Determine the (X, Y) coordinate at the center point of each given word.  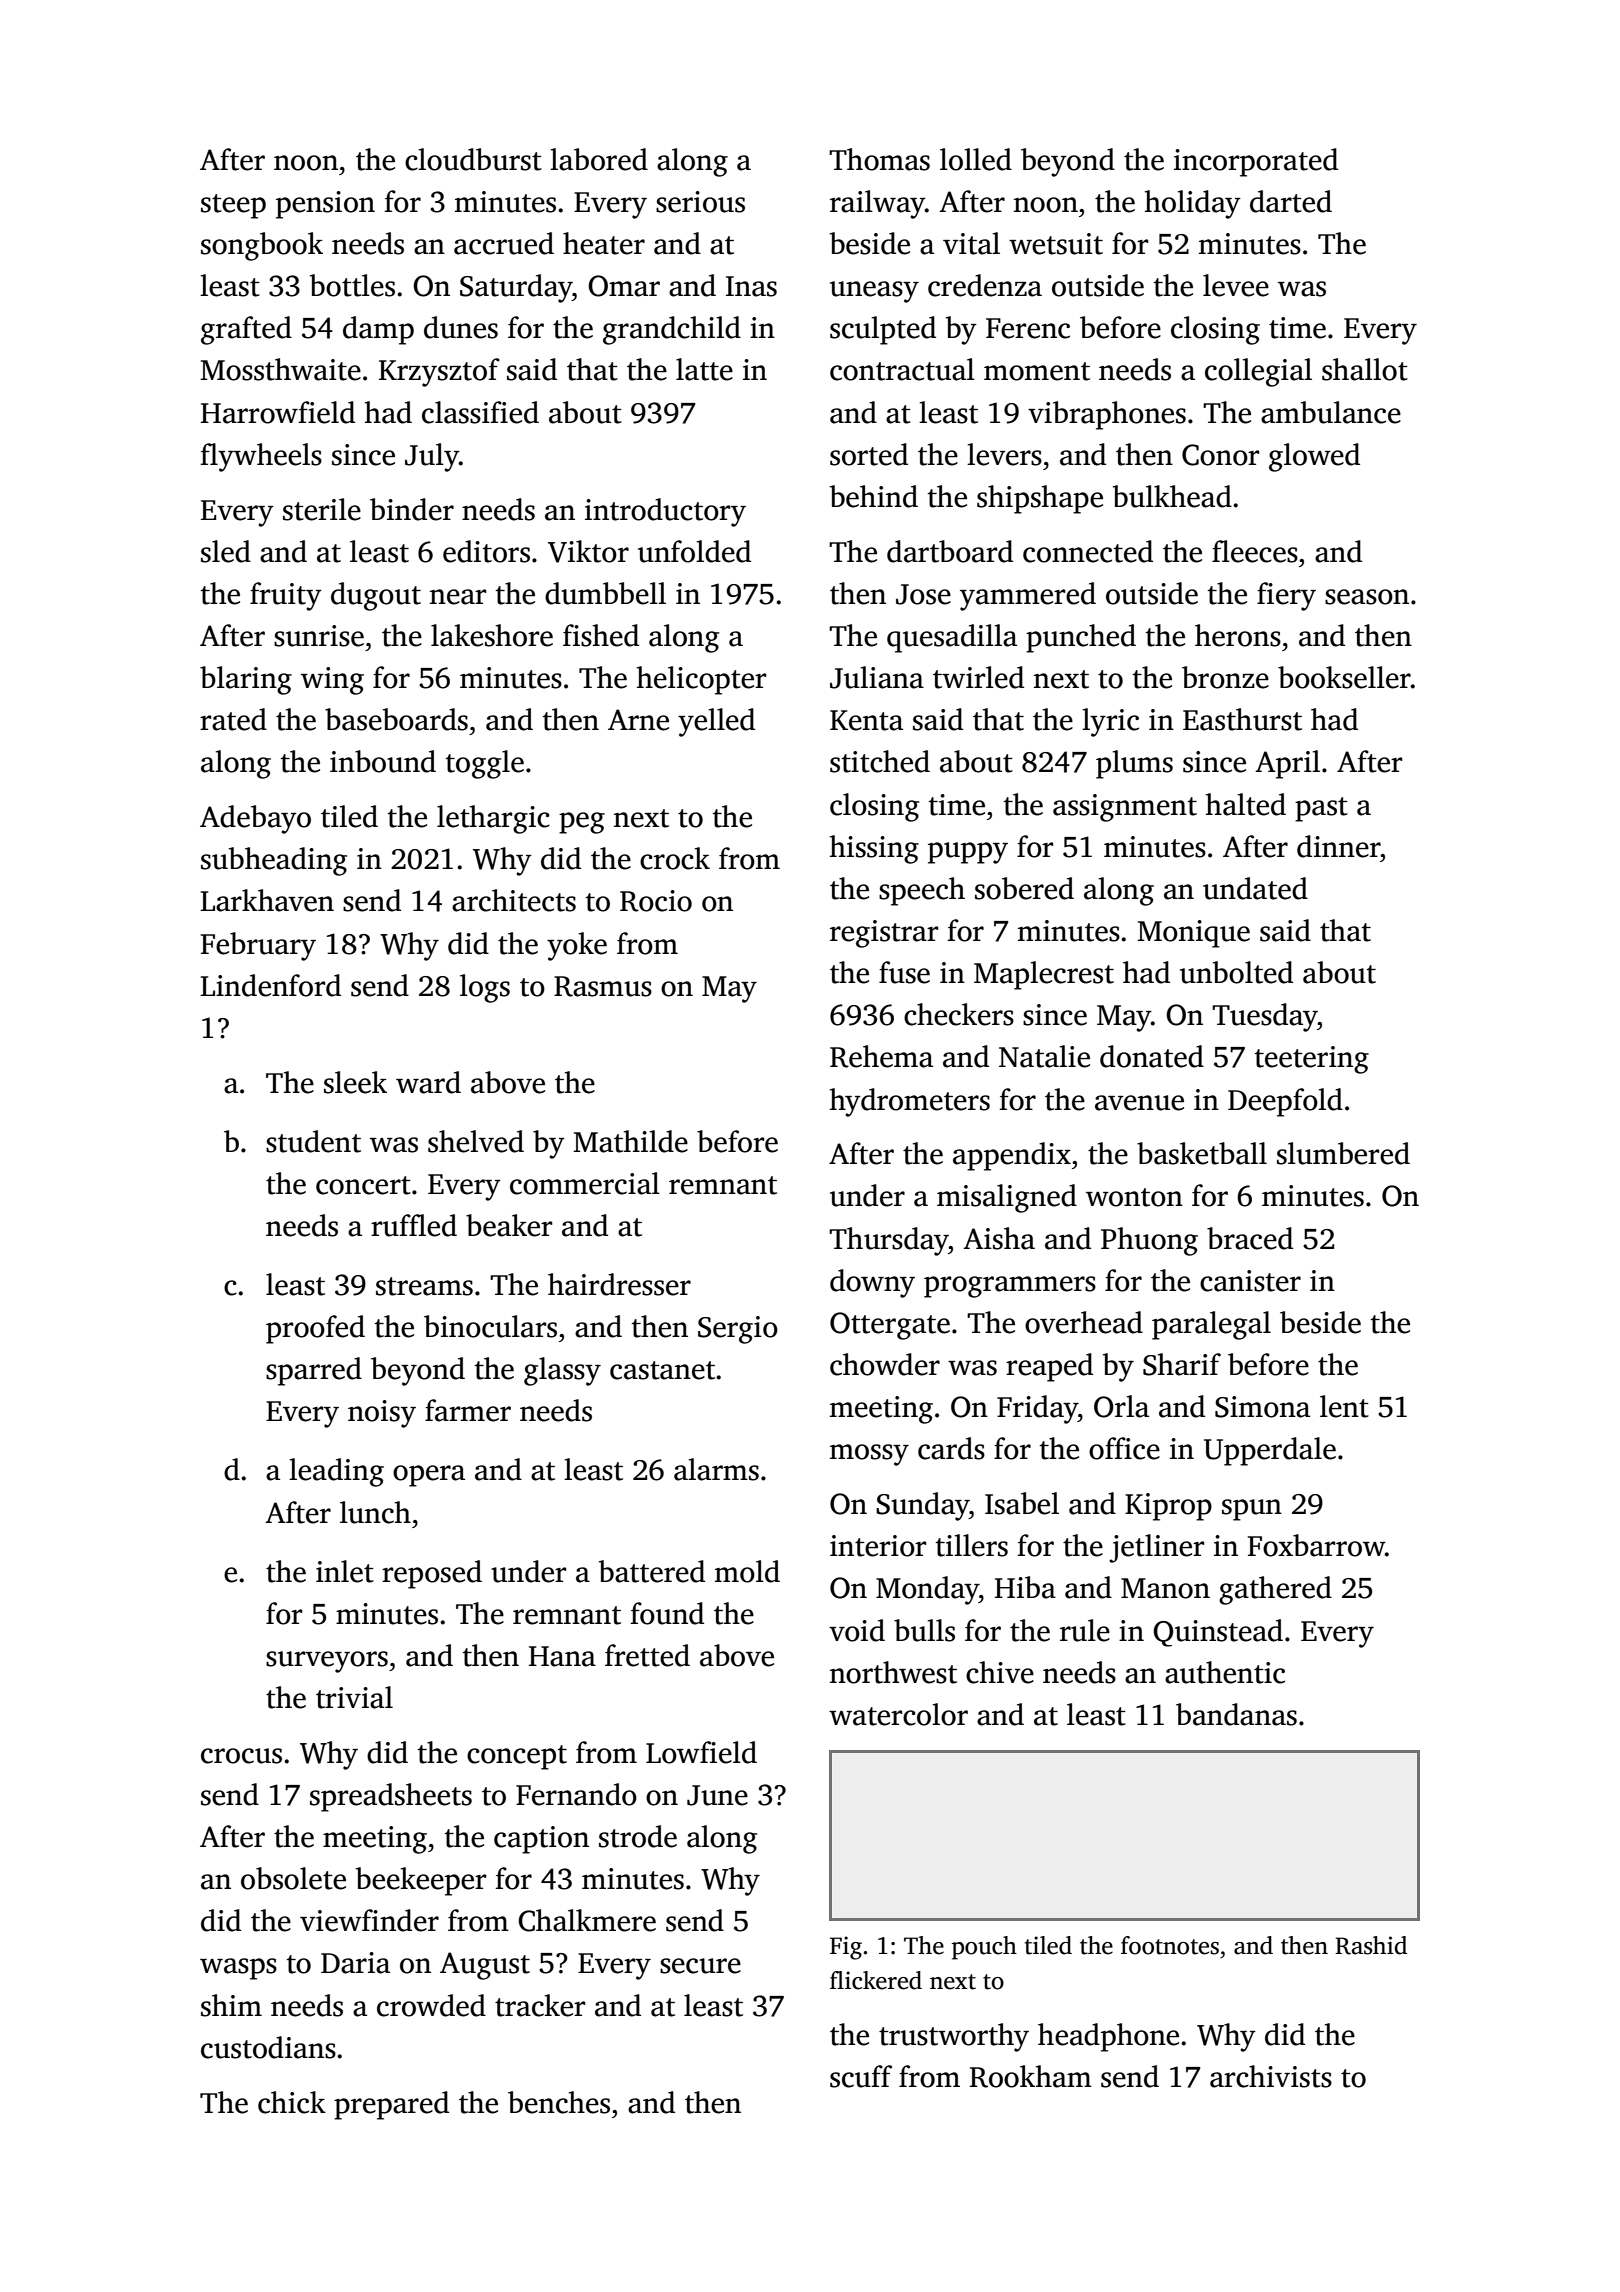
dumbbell (605, 593)
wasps (238, 1969)
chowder (885, 1364)
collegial (1258, 372)
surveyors (327, 1662)
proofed (315, 1329)
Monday (927, 1590)
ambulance (1331, 412)
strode (638, 1836)
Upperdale (1270, 1451)
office (1124, 1448)
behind (874, 496)
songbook (262, 246)
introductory (665, 512)
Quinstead (1218, 1633)
